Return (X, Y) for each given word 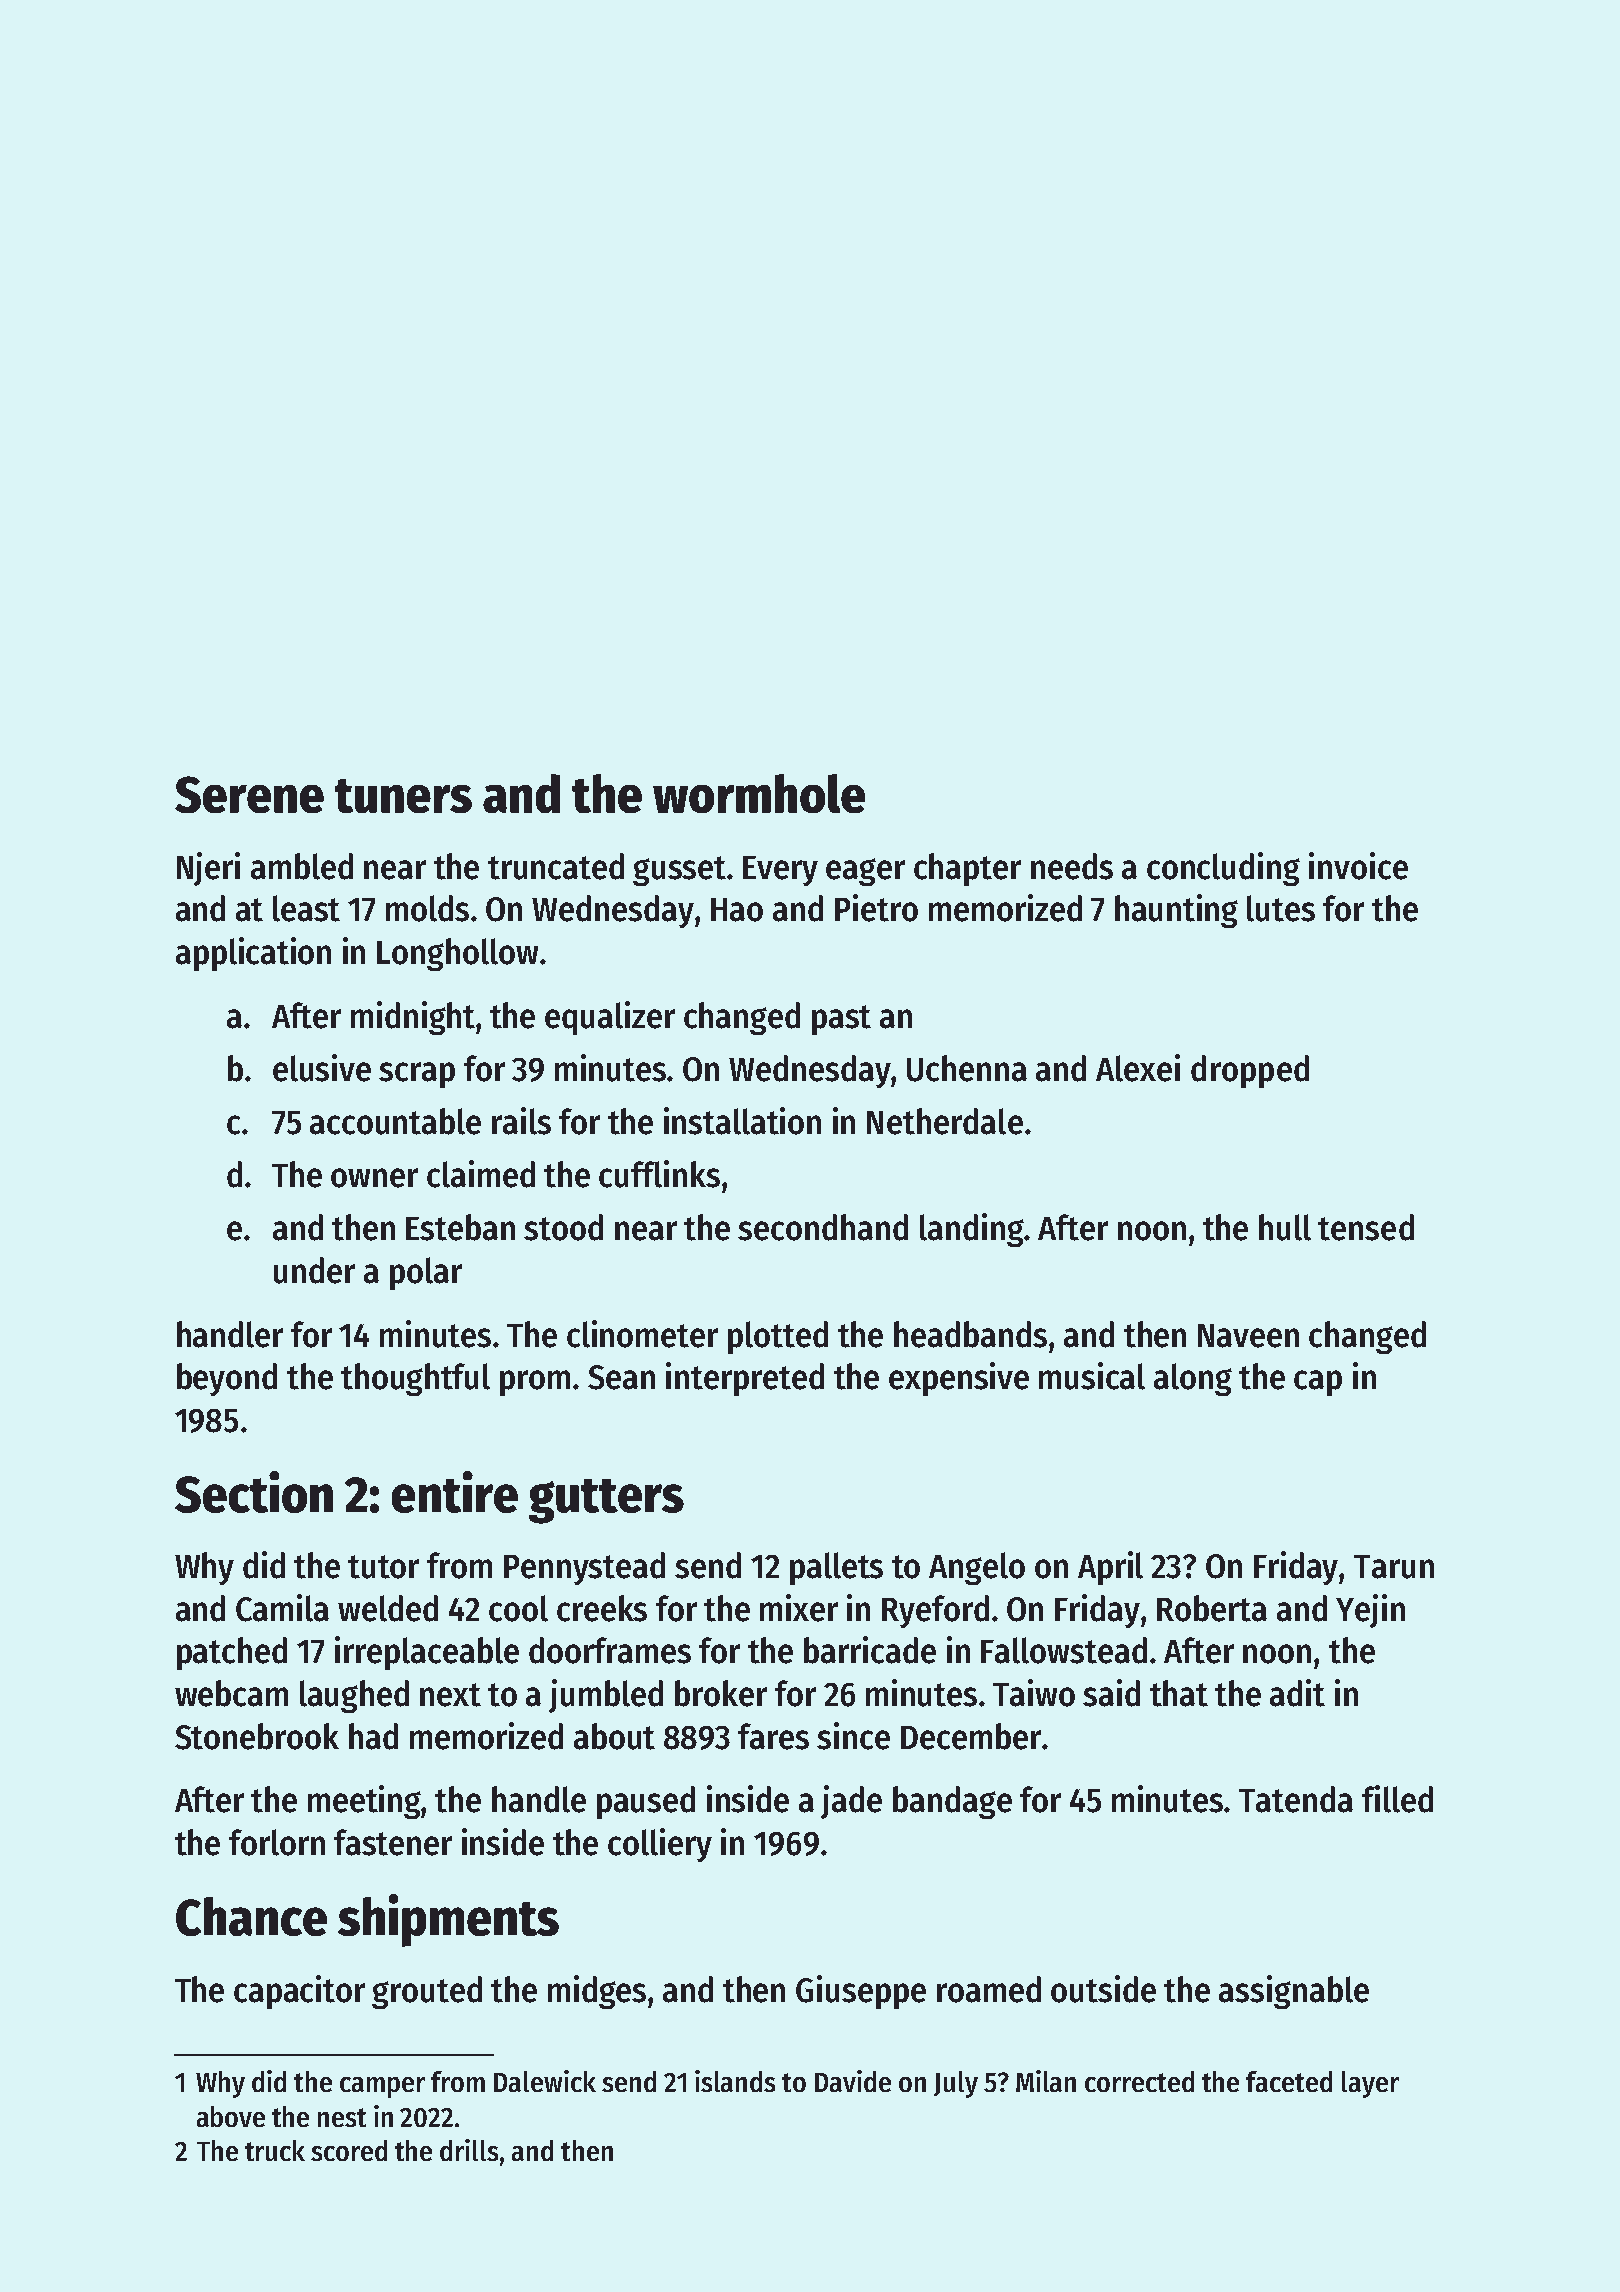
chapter (967, 869)
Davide (853, 2081)
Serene (249, 794)
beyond (227, 1379)
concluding (1223, 869)
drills (469, 2150)
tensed (1366, 1227)
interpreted (745, 1379)
